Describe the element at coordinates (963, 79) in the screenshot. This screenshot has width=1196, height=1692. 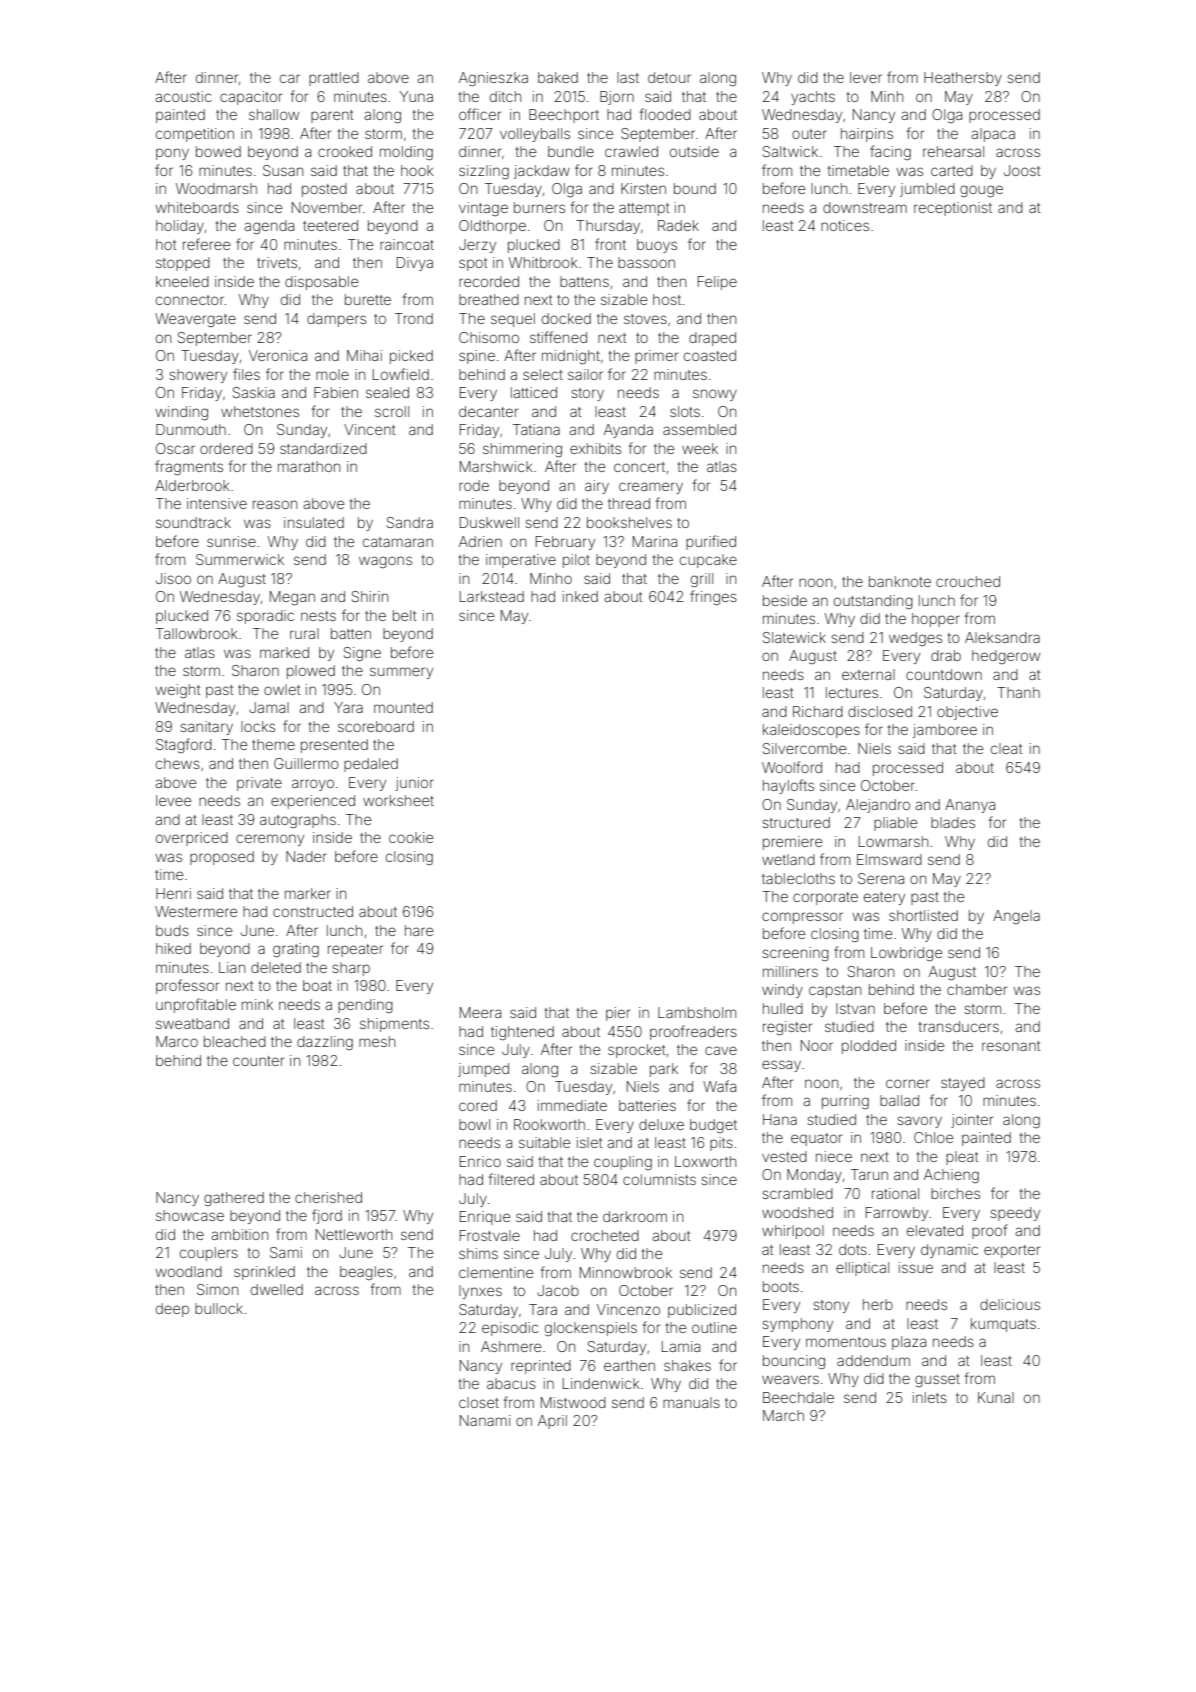
I see `Heathersby` at that location.
